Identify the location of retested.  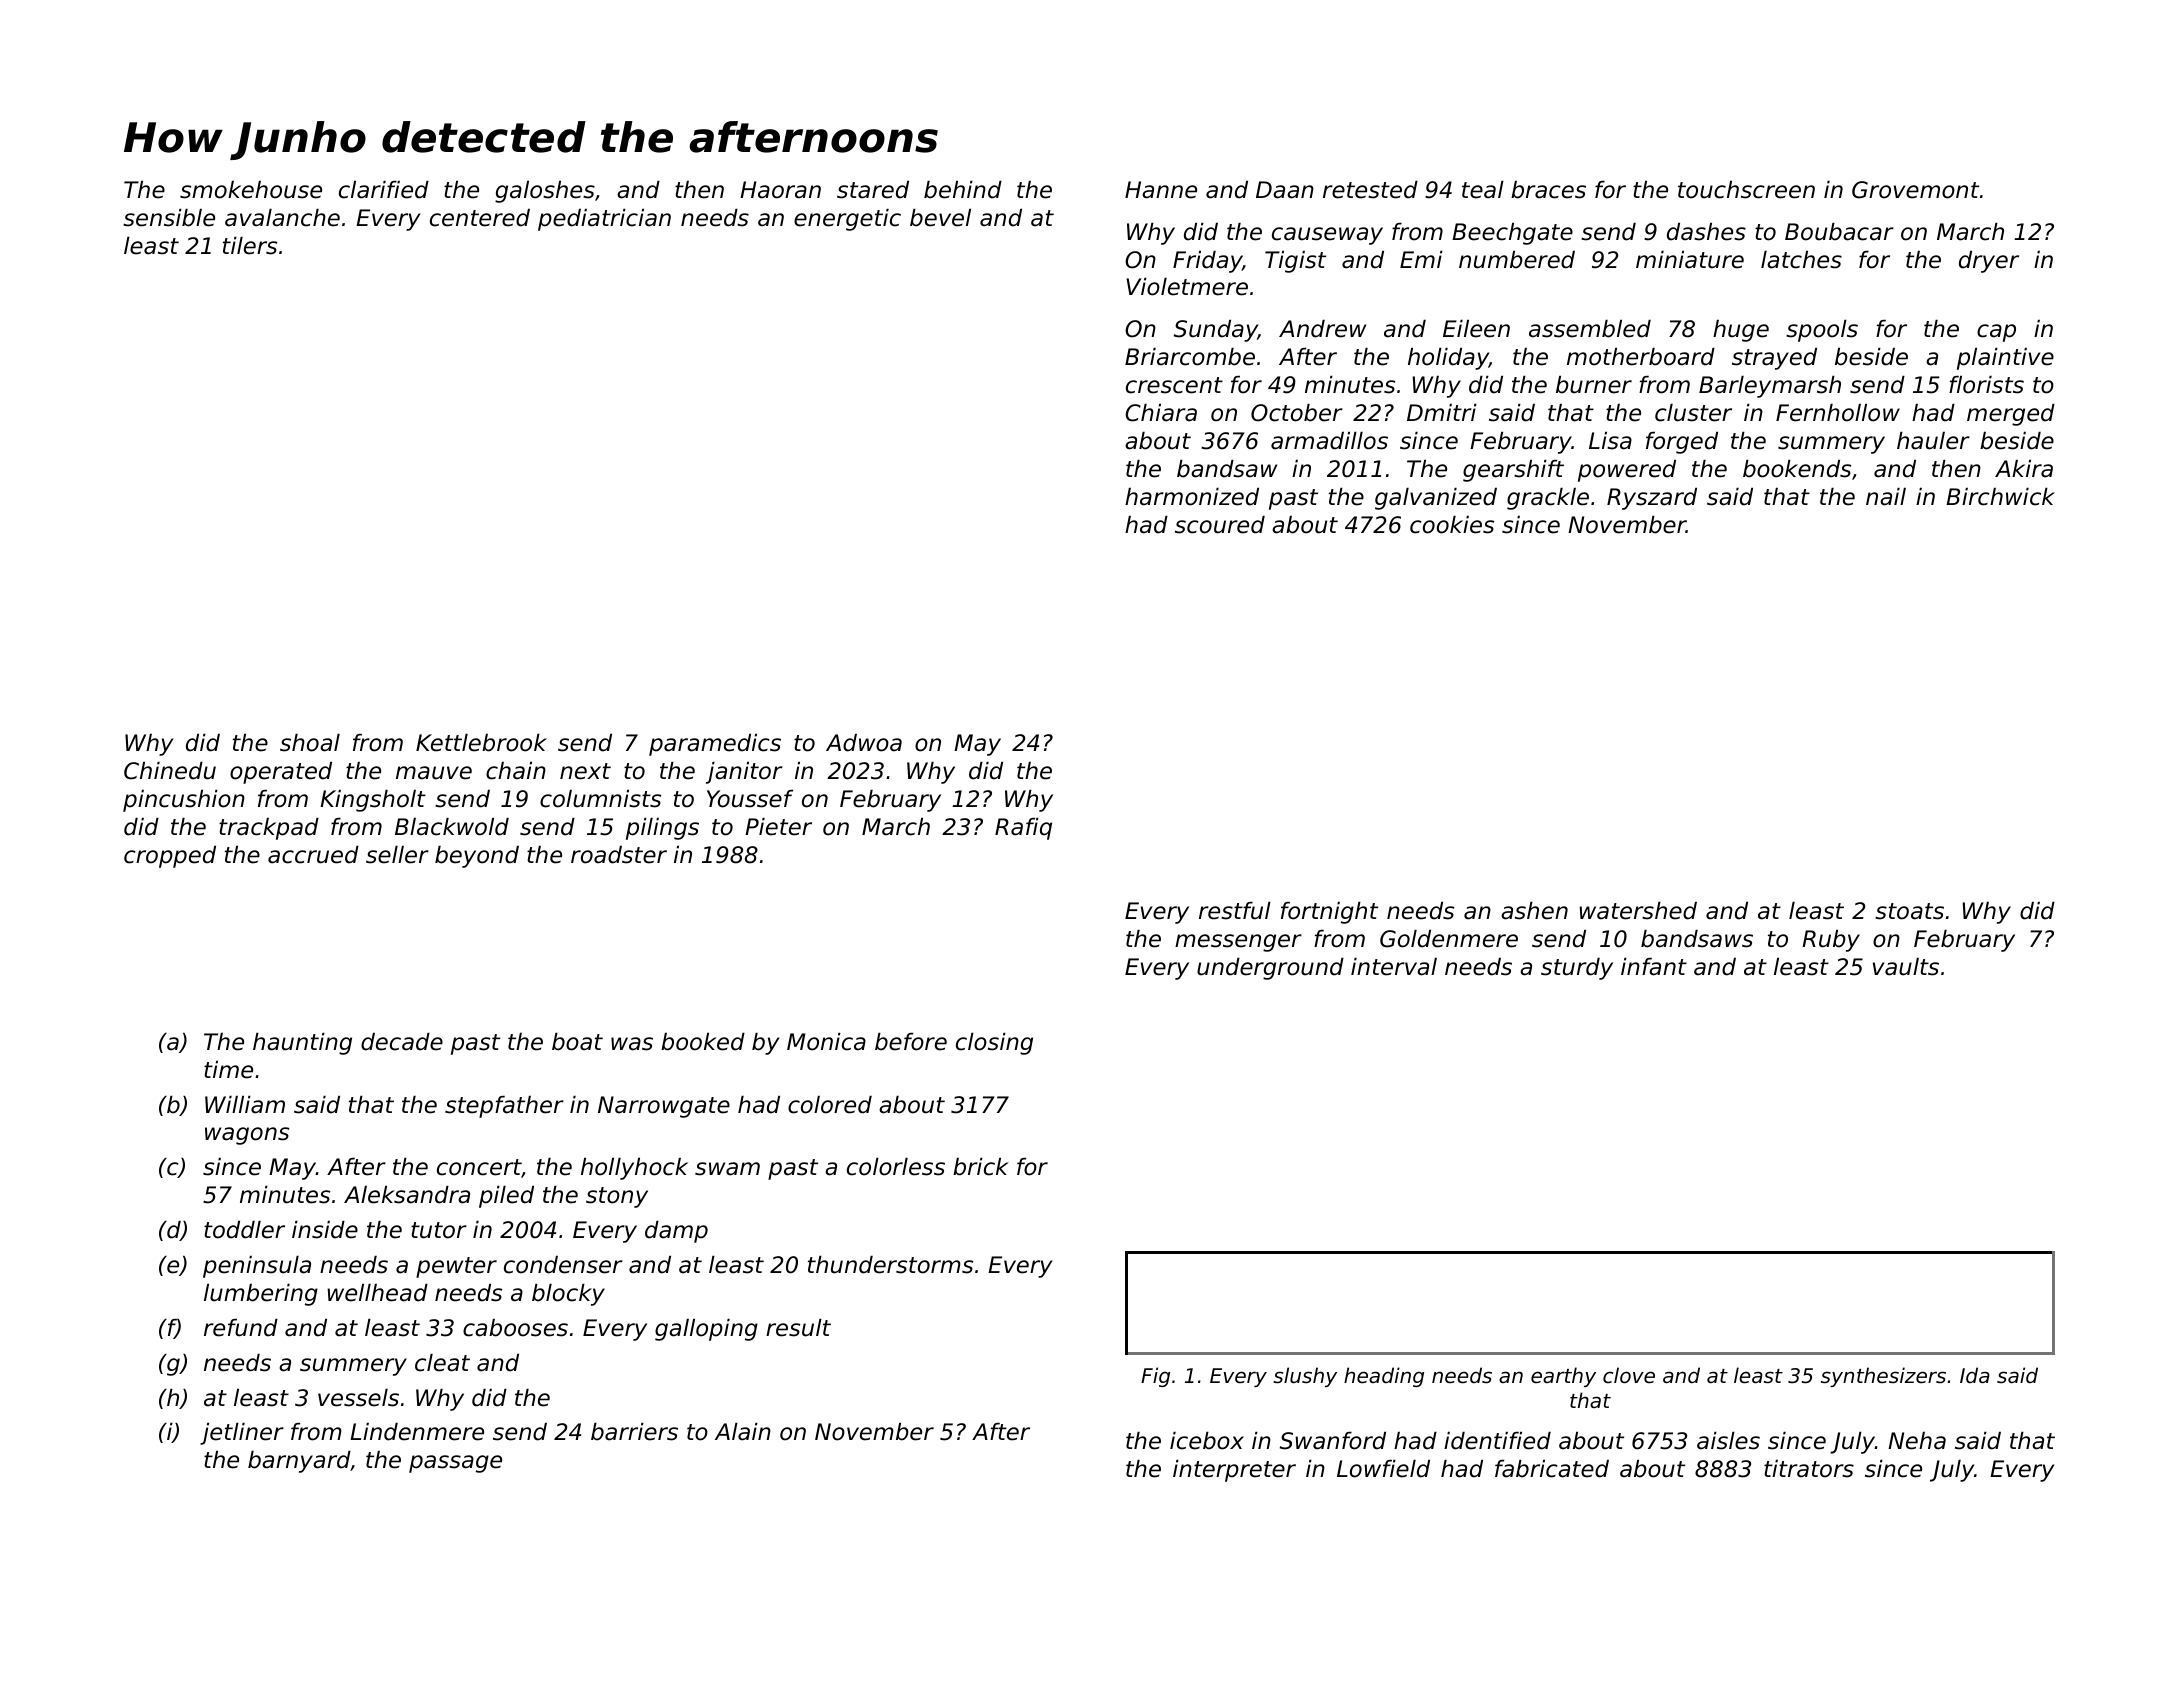
(1370, 190).
